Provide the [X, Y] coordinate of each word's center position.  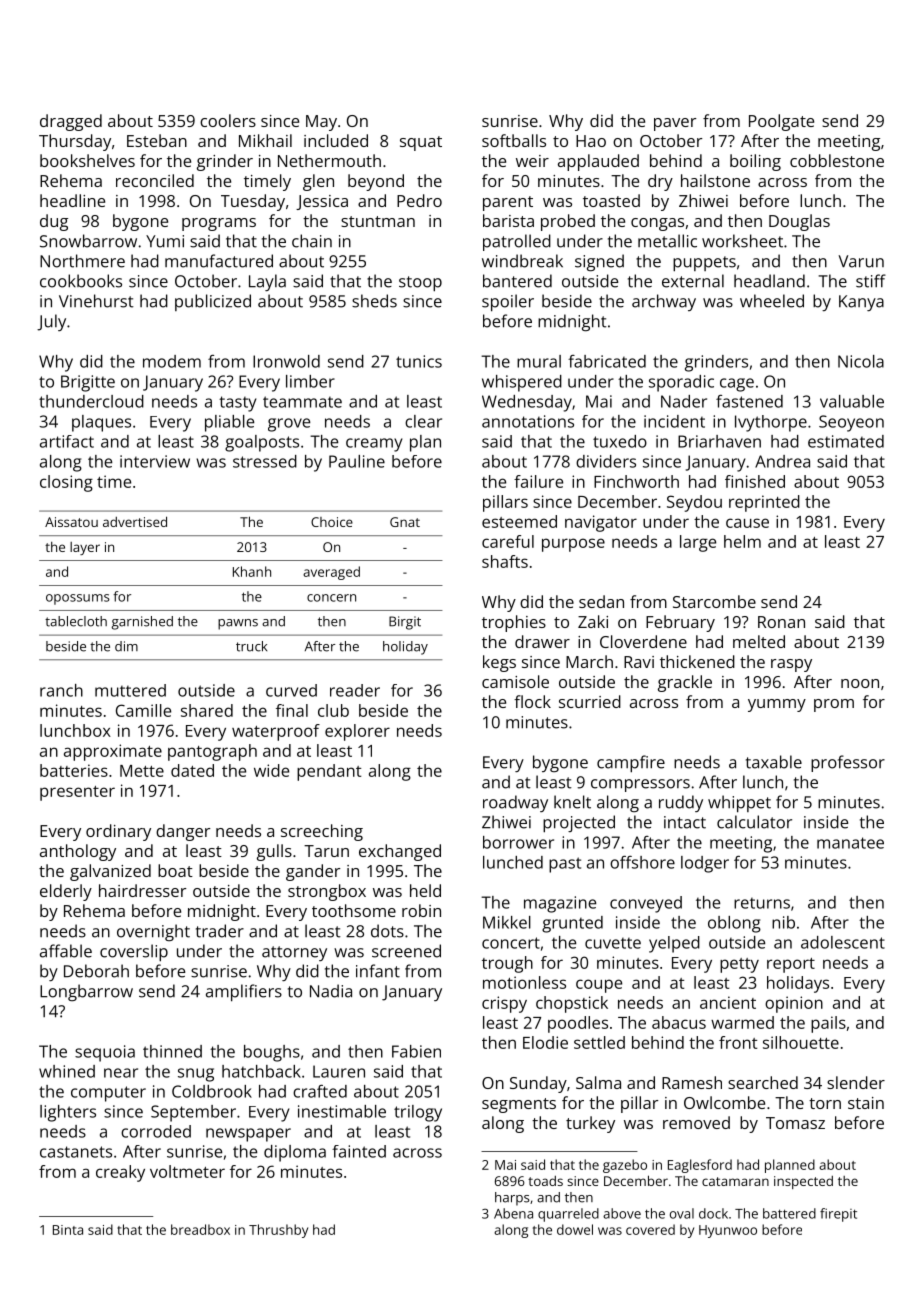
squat [421, 143]
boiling [755, 162]
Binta [68, 1230]
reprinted [764, 503]
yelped [674, 944]
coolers [228, 120]
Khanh [252, 571]
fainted [359, 1151]
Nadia [331, 991]
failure [538, 481]
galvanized [110, 872]
